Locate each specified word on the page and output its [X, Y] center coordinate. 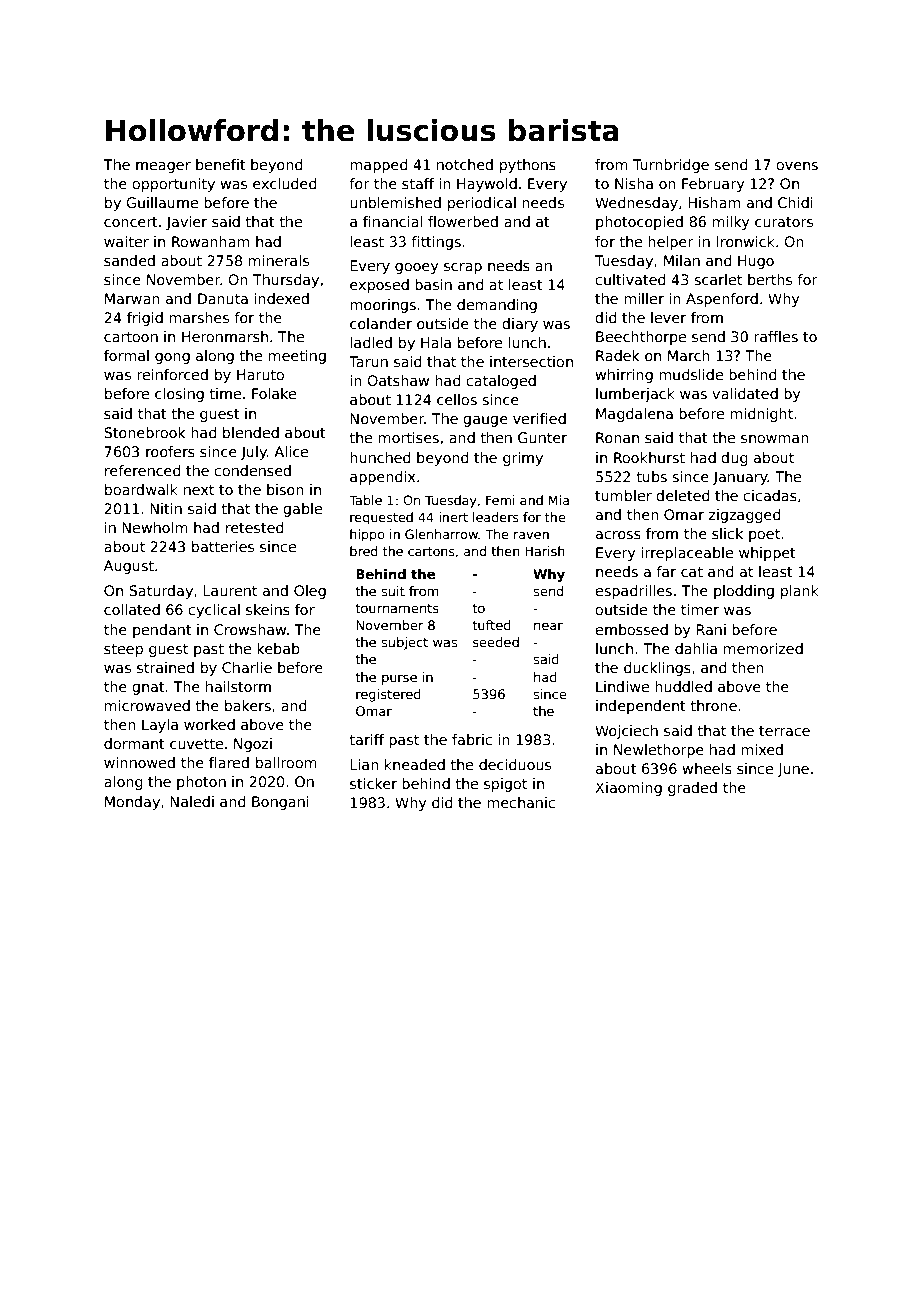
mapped [378, 166]
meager [163, 167]
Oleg [310, 592]
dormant [134, 743]
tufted [491, 625]
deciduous [515, 764]
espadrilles [633, 592]
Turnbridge [671, 166]
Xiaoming [628, 789]
